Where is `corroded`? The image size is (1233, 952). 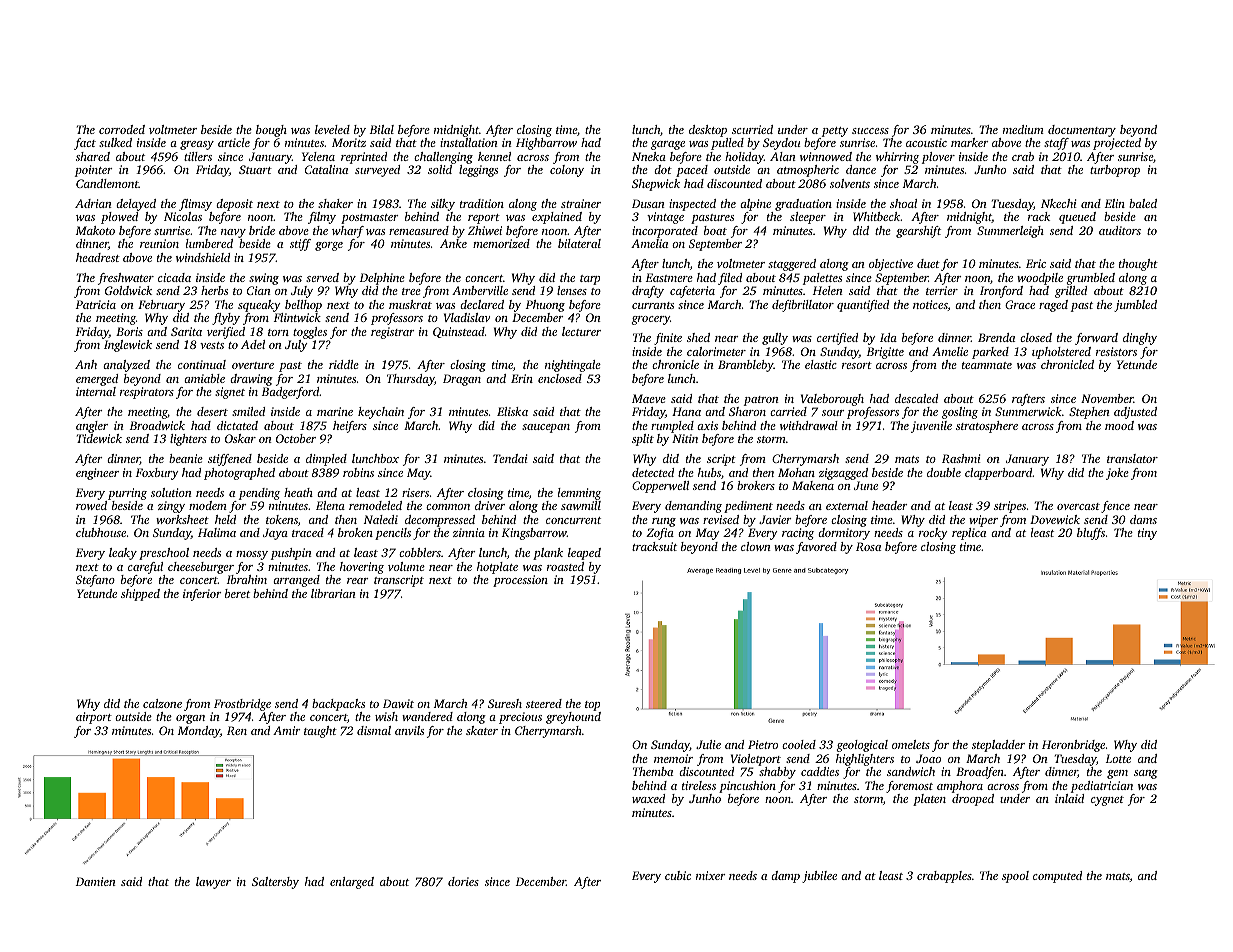 corroded is located at coordinates (122, 129).
